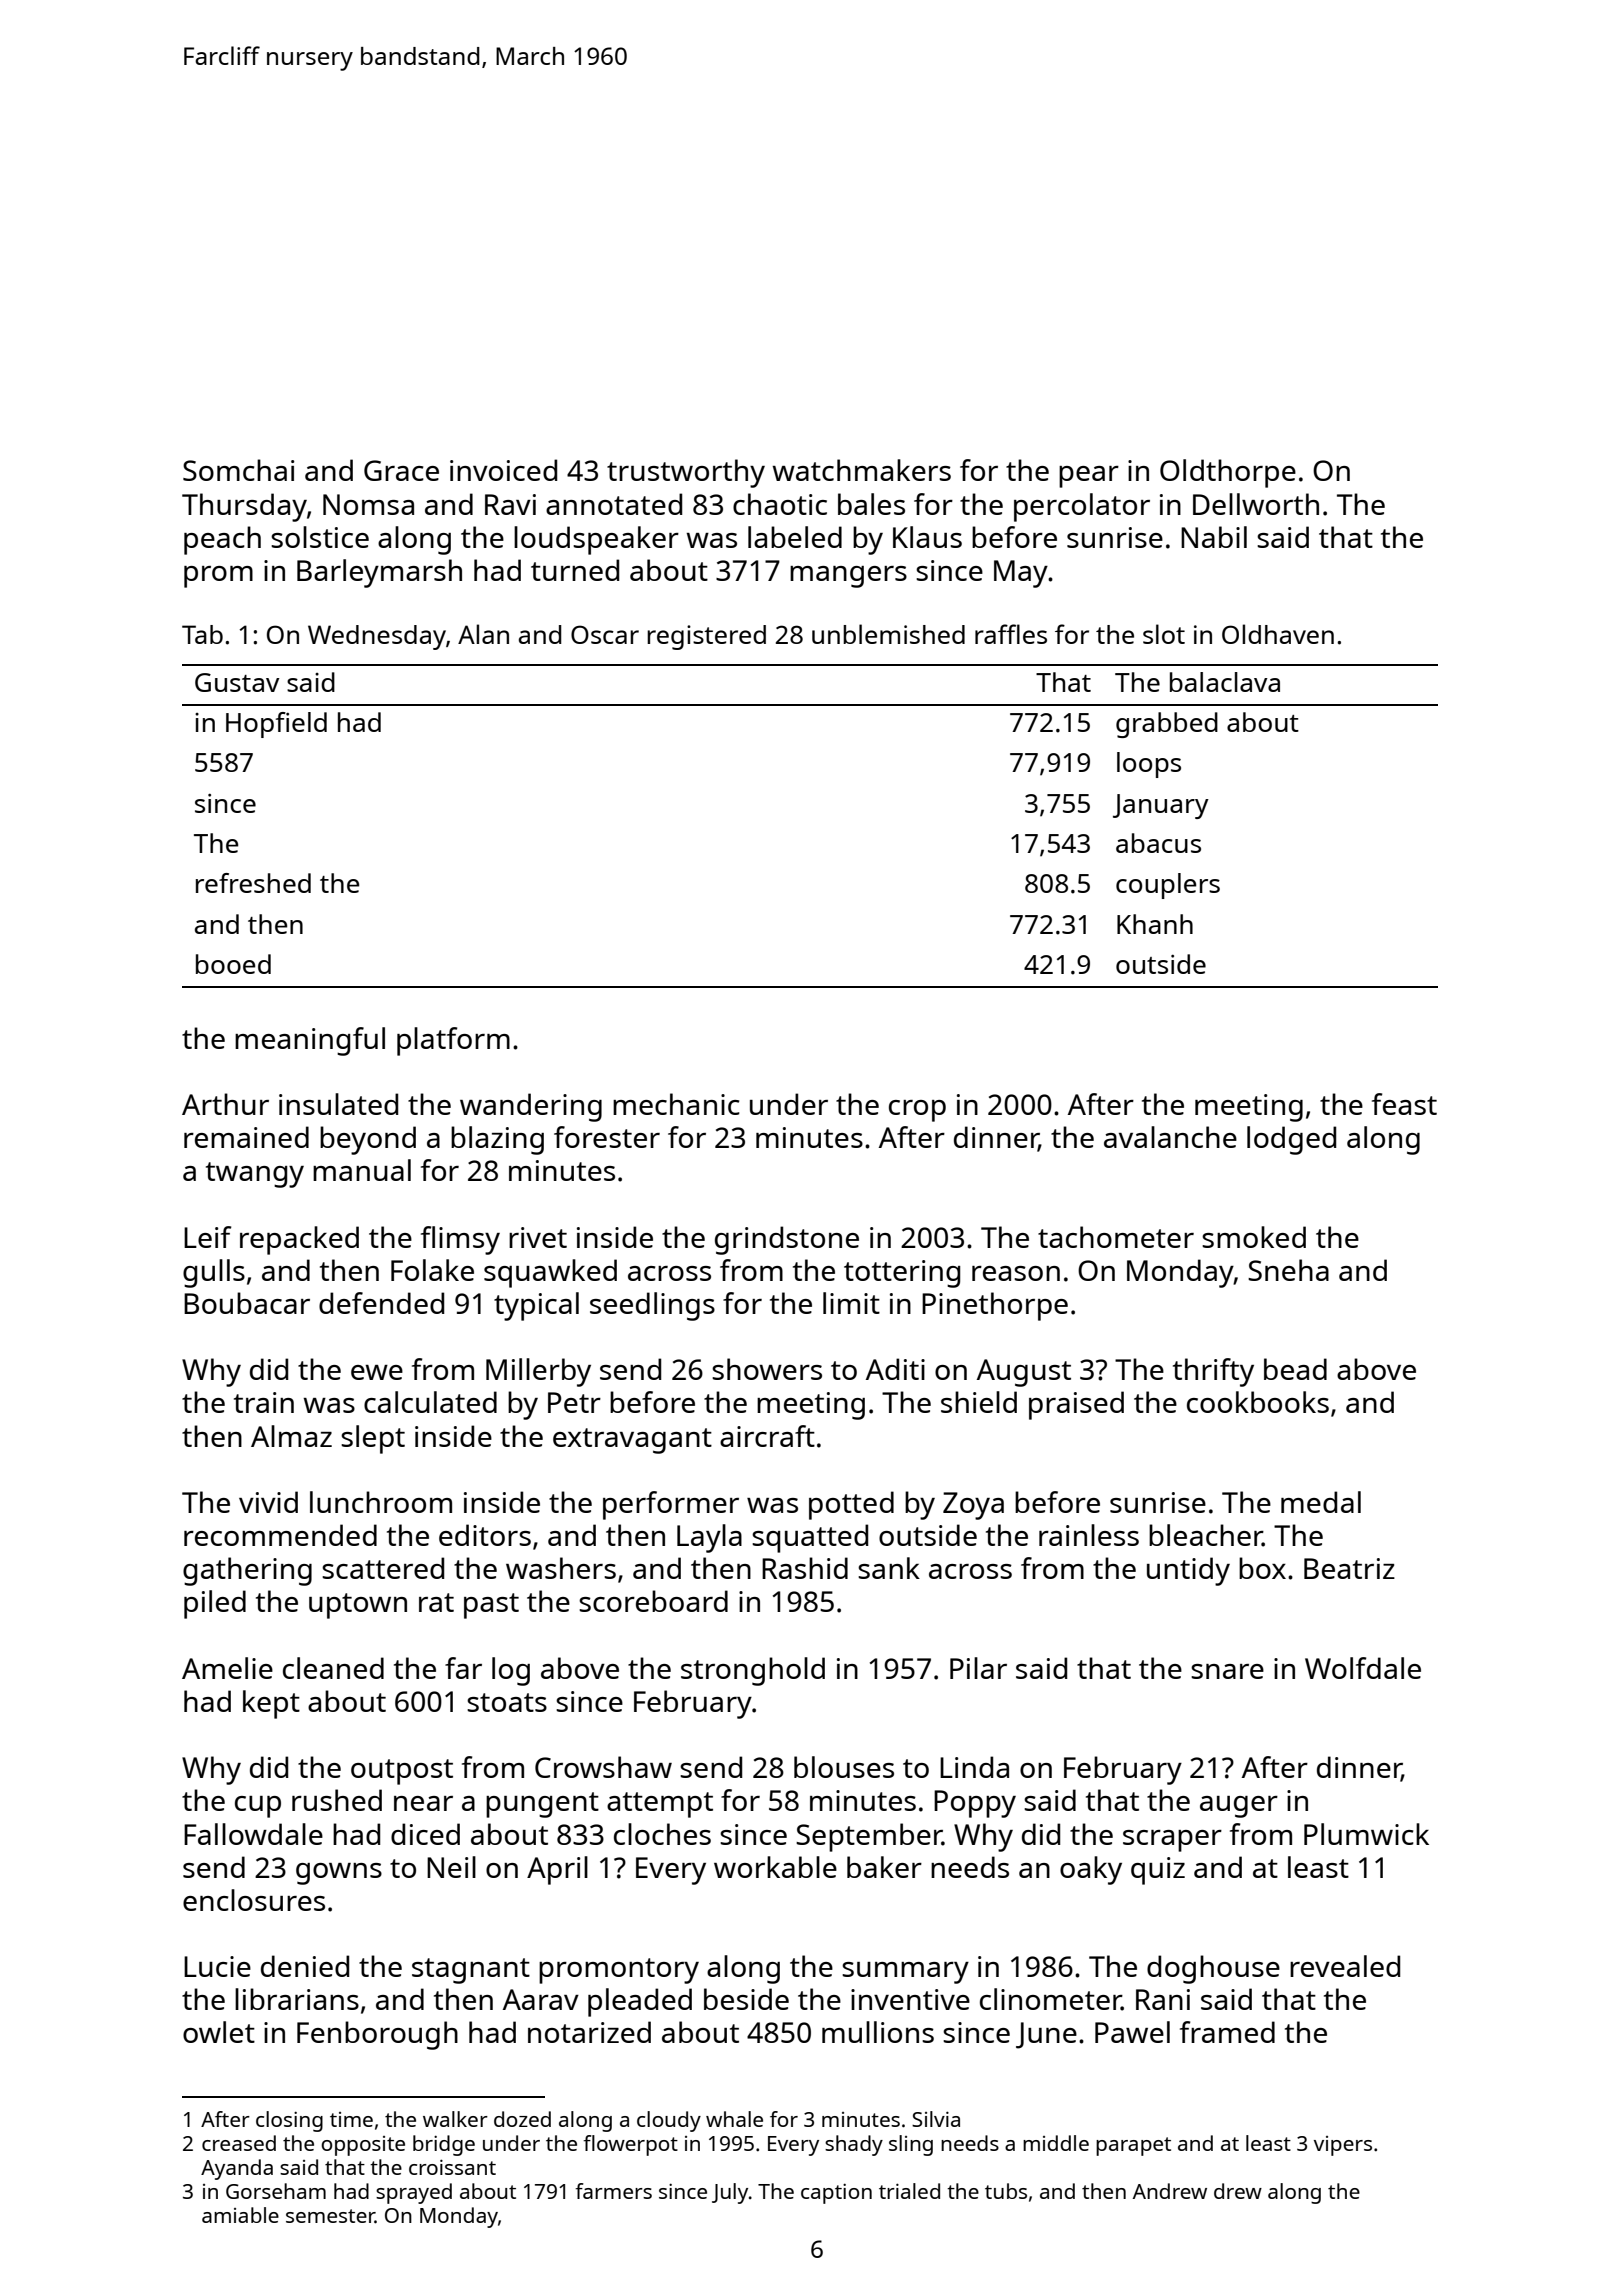 The image size is (1620, 2292). I want to click on auger, so click(1239, 1807).
